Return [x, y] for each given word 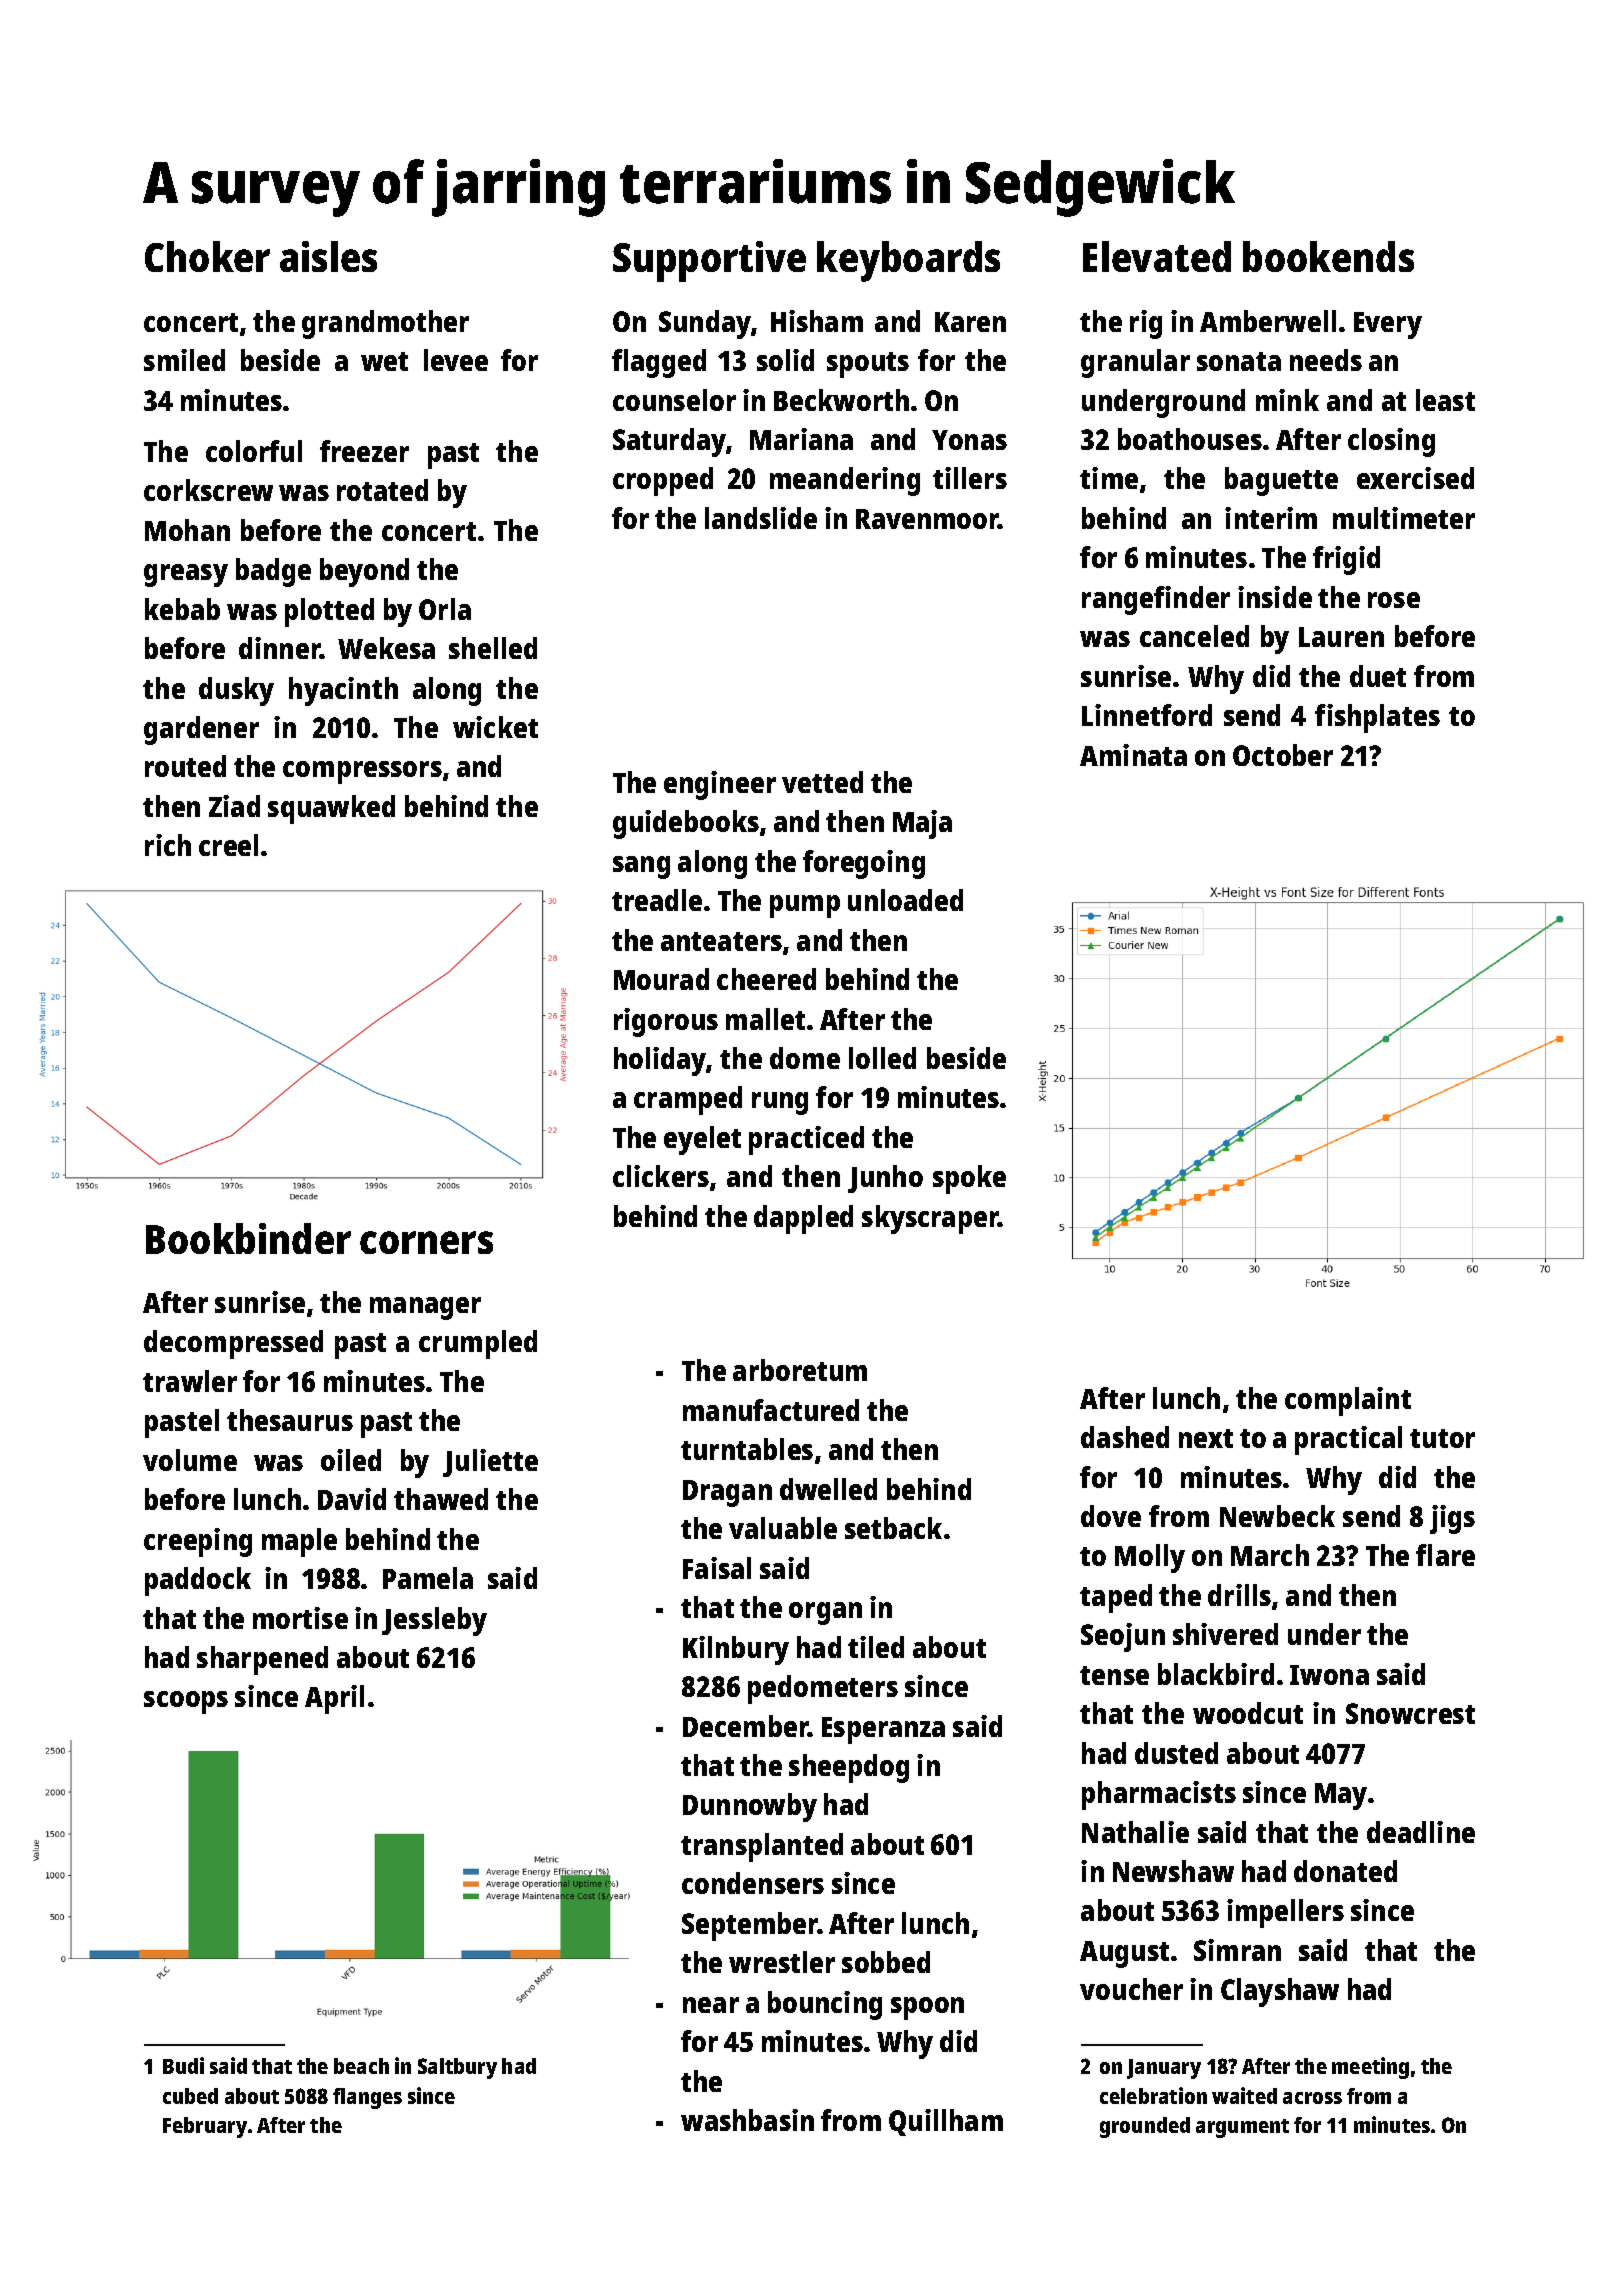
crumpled [478, 1344]
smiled [184, 360]
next [1206, 1438]
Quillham [946, 2122]
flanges [367, 2098]
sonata [1239, 361]
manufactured [771, 1410]
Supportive [709, 261]
